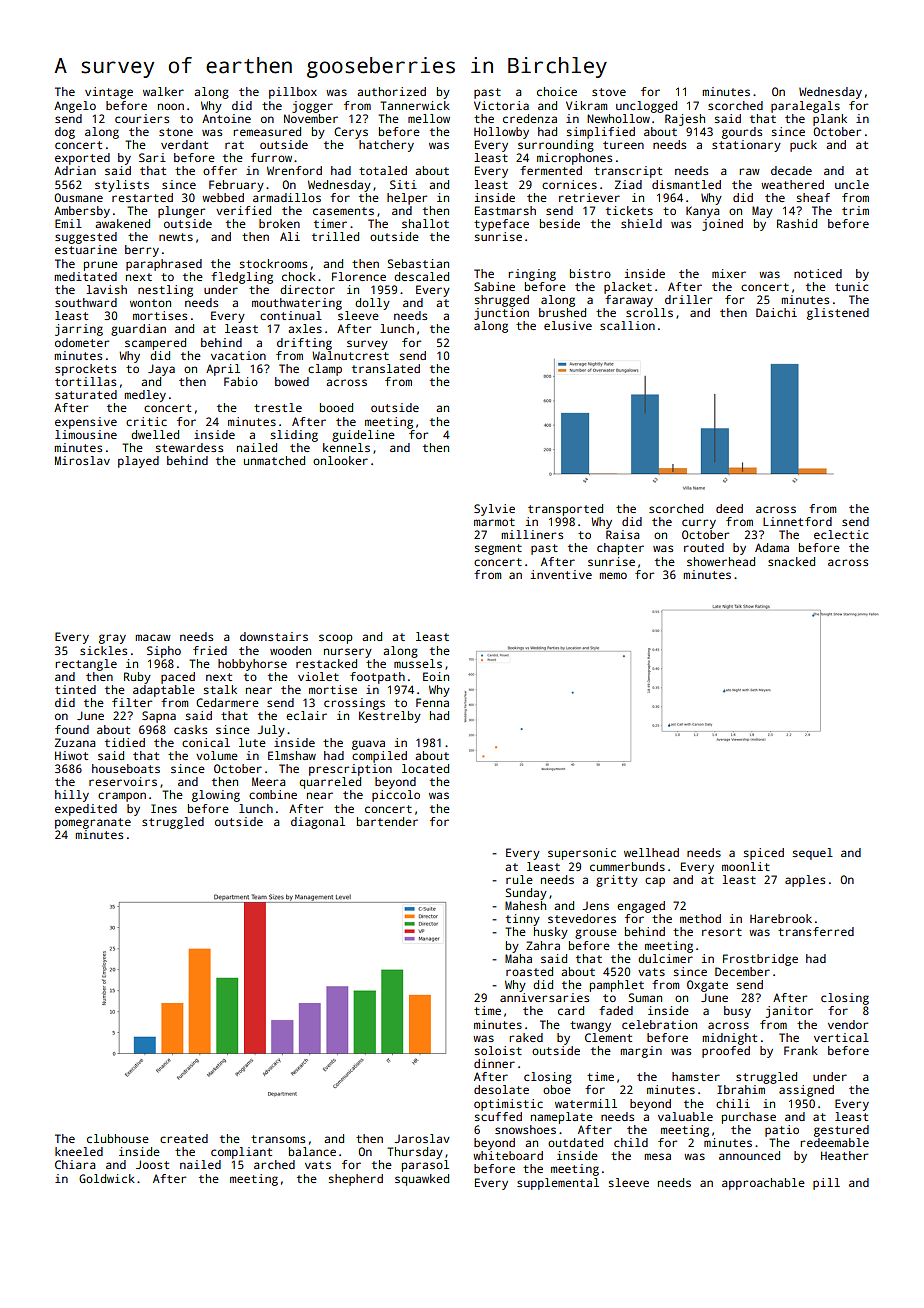  I want to click on Raisa, so click(623, 534).
